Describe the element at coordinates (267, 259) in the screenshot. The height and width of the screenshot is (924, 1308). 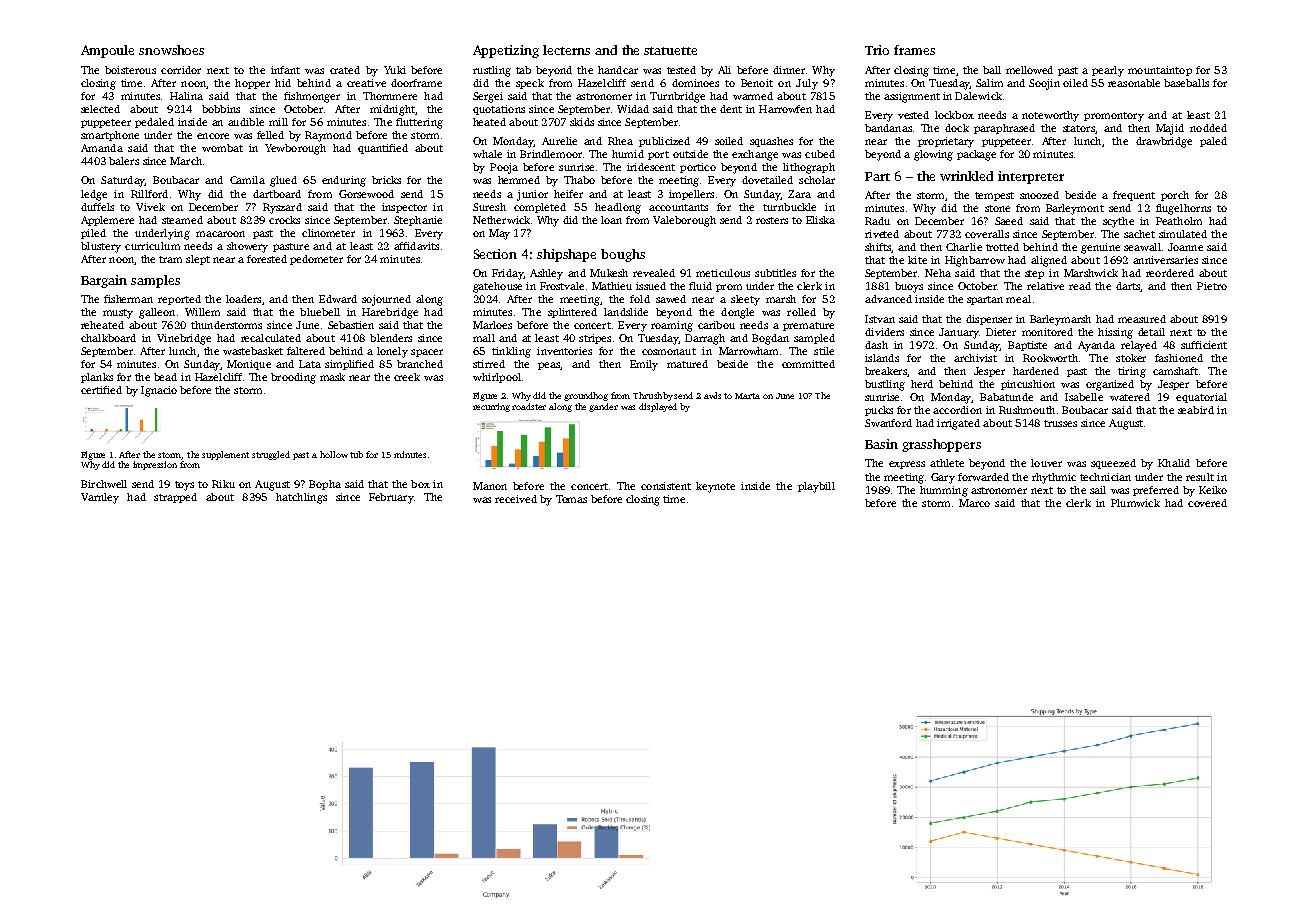
I see `forested` at that location.
